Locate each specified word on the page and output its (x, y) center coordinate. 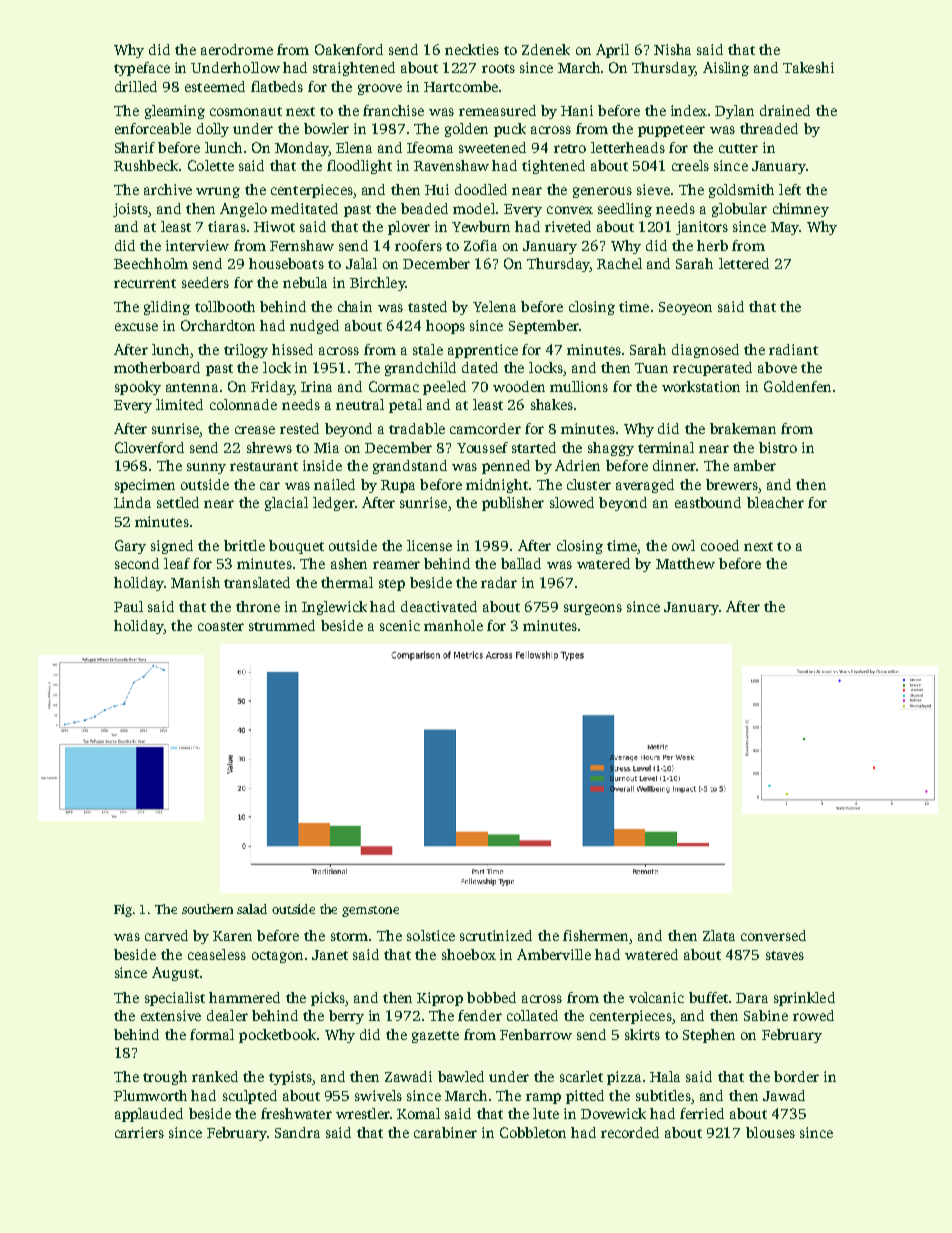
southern (207, 909)
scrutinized (496, 935)
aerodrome (237, 49)
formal (212, 1034)
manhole (453, 625)
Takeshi (808, 67)
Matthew (685, 563)
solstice (431, 935)
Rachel (619, 263)
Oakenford (349, 49)
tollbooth (225, 306)
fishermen (596, 937)
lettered (744, 263)
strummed (282, 625)
